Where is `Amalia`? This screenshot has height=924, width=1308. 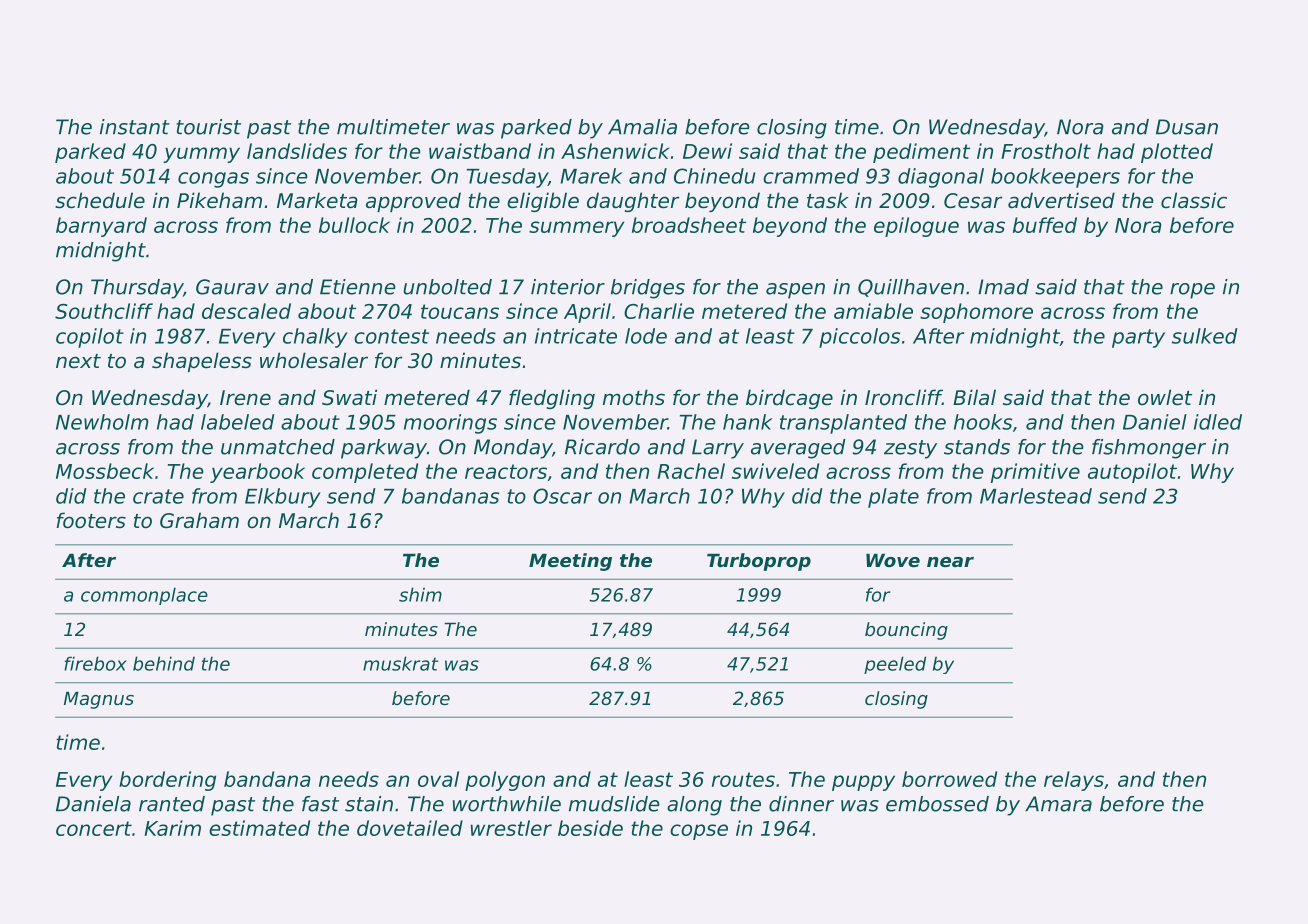 Amalia is located at coordinates (642, 127).
